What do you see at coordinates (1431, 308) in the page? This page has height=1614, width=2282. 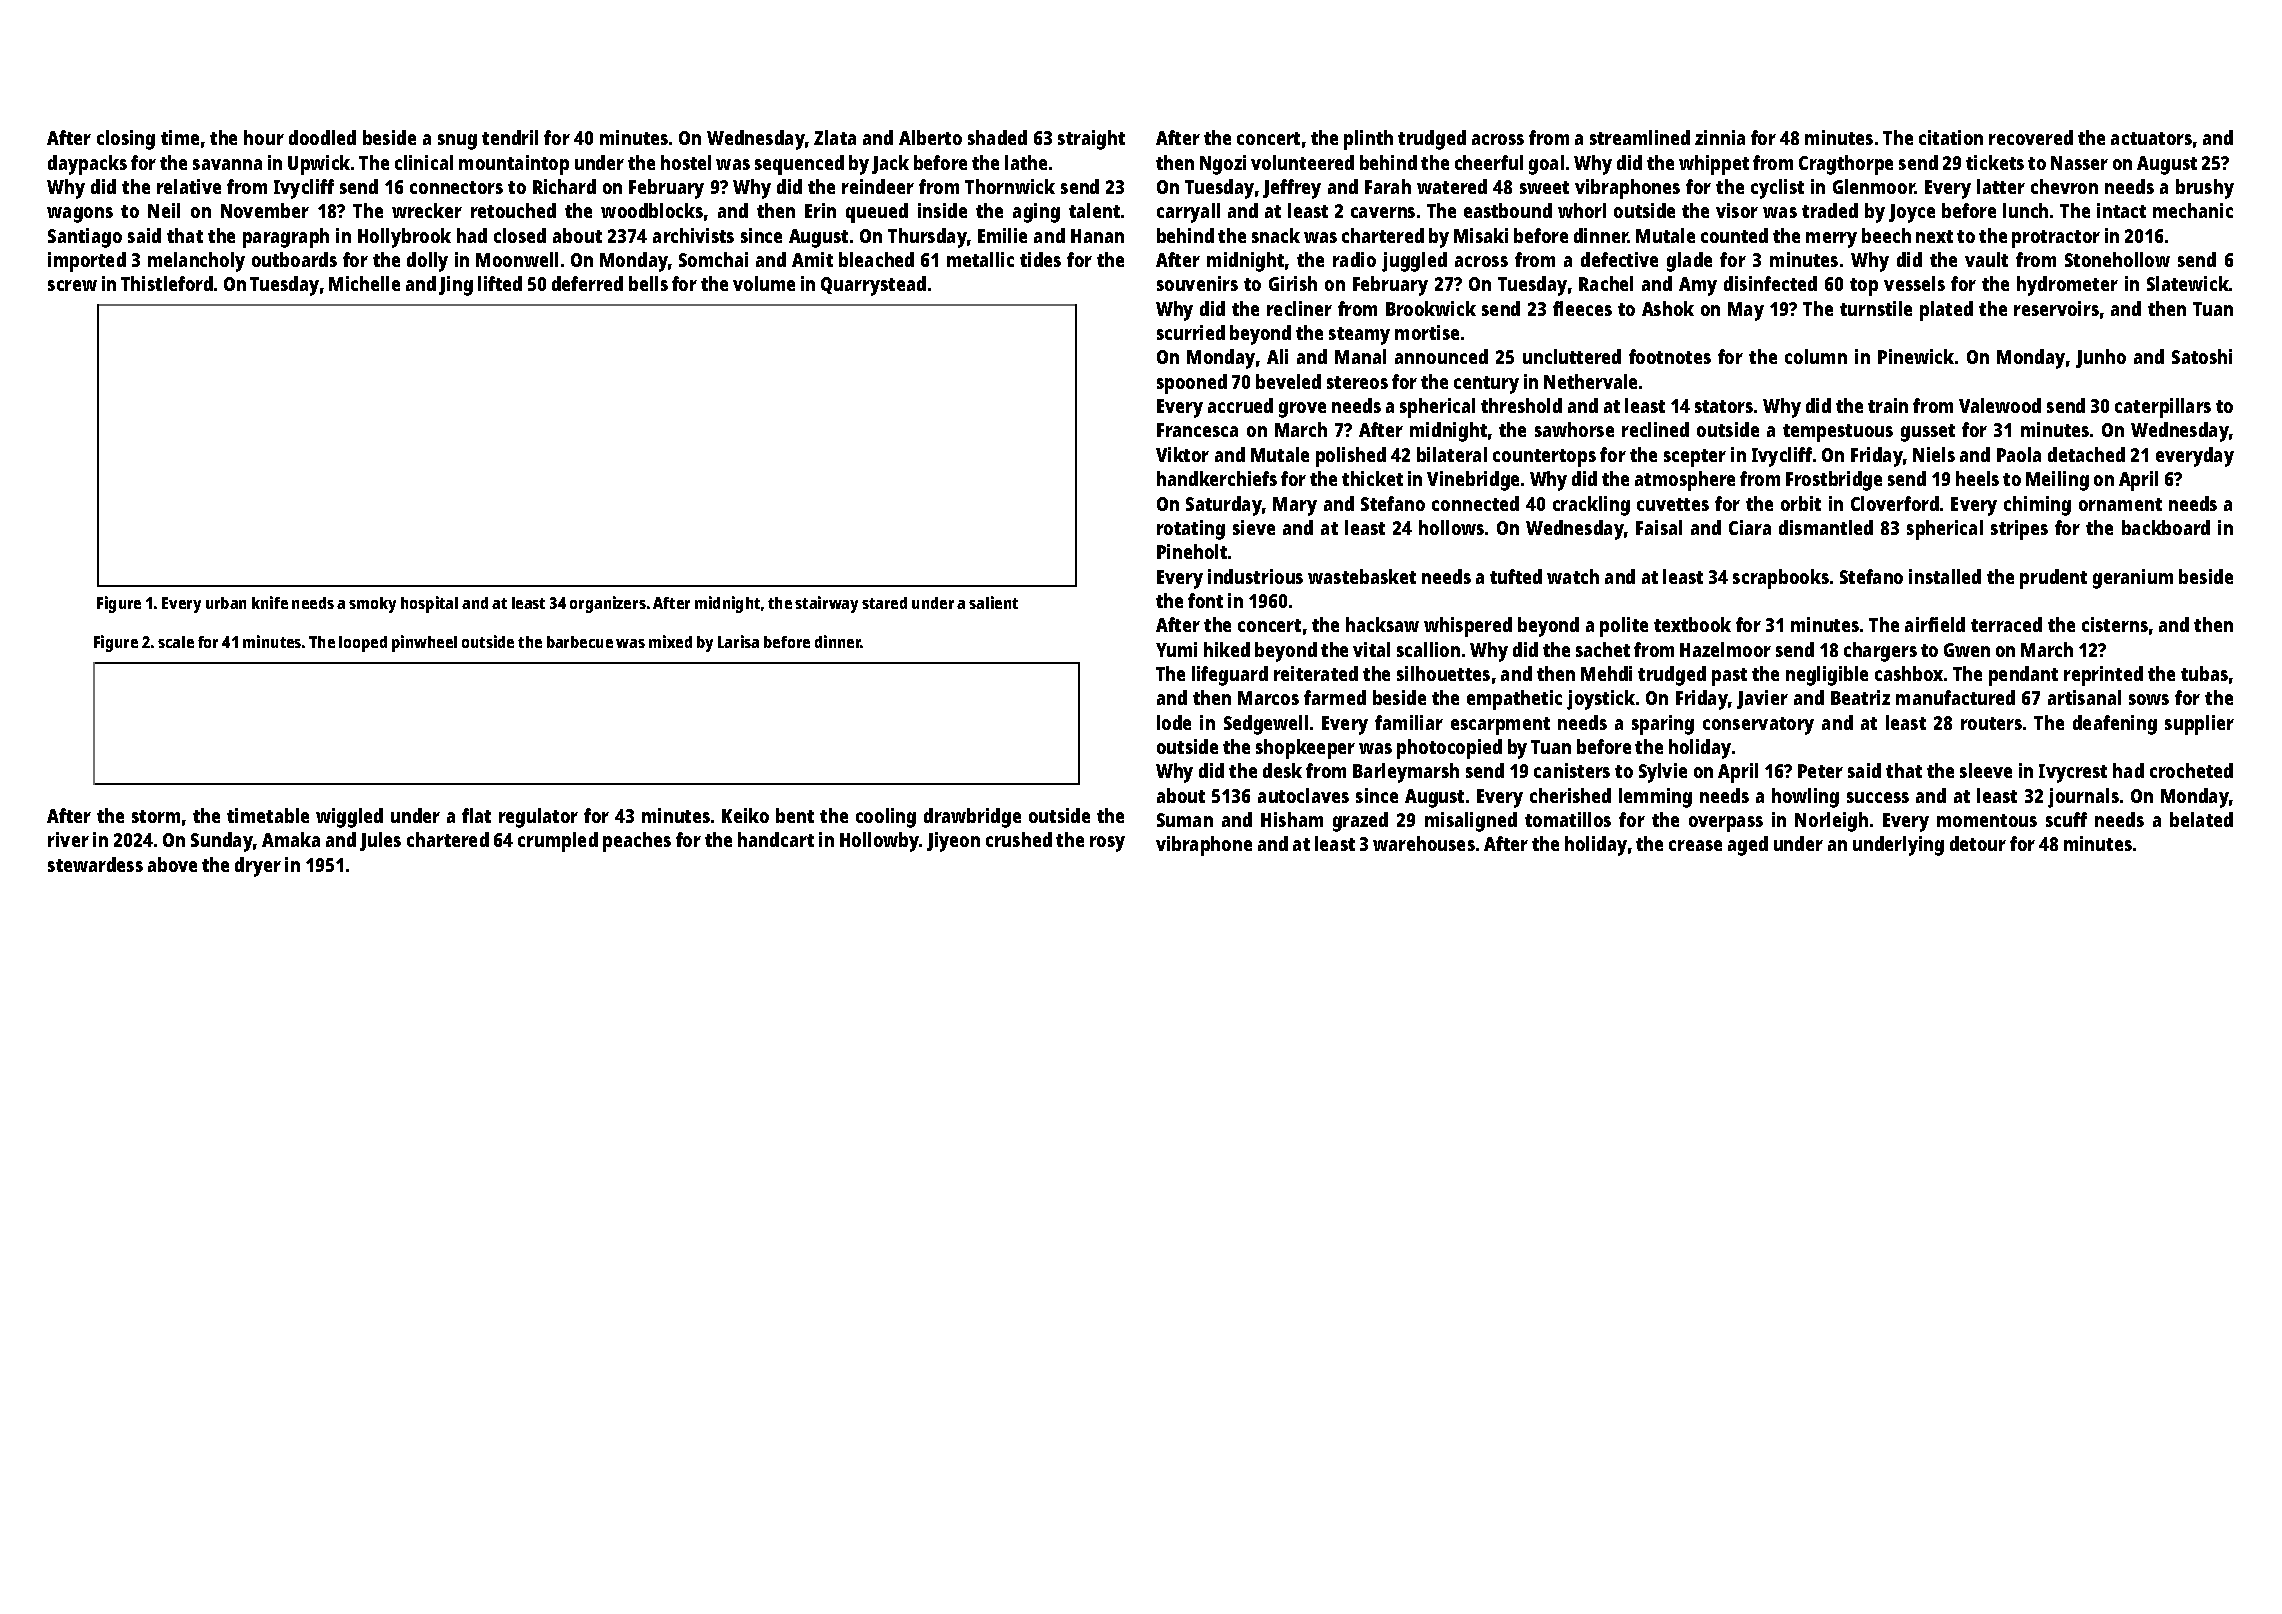 I see `Brookwick` at bounding box center [1431, 308].
